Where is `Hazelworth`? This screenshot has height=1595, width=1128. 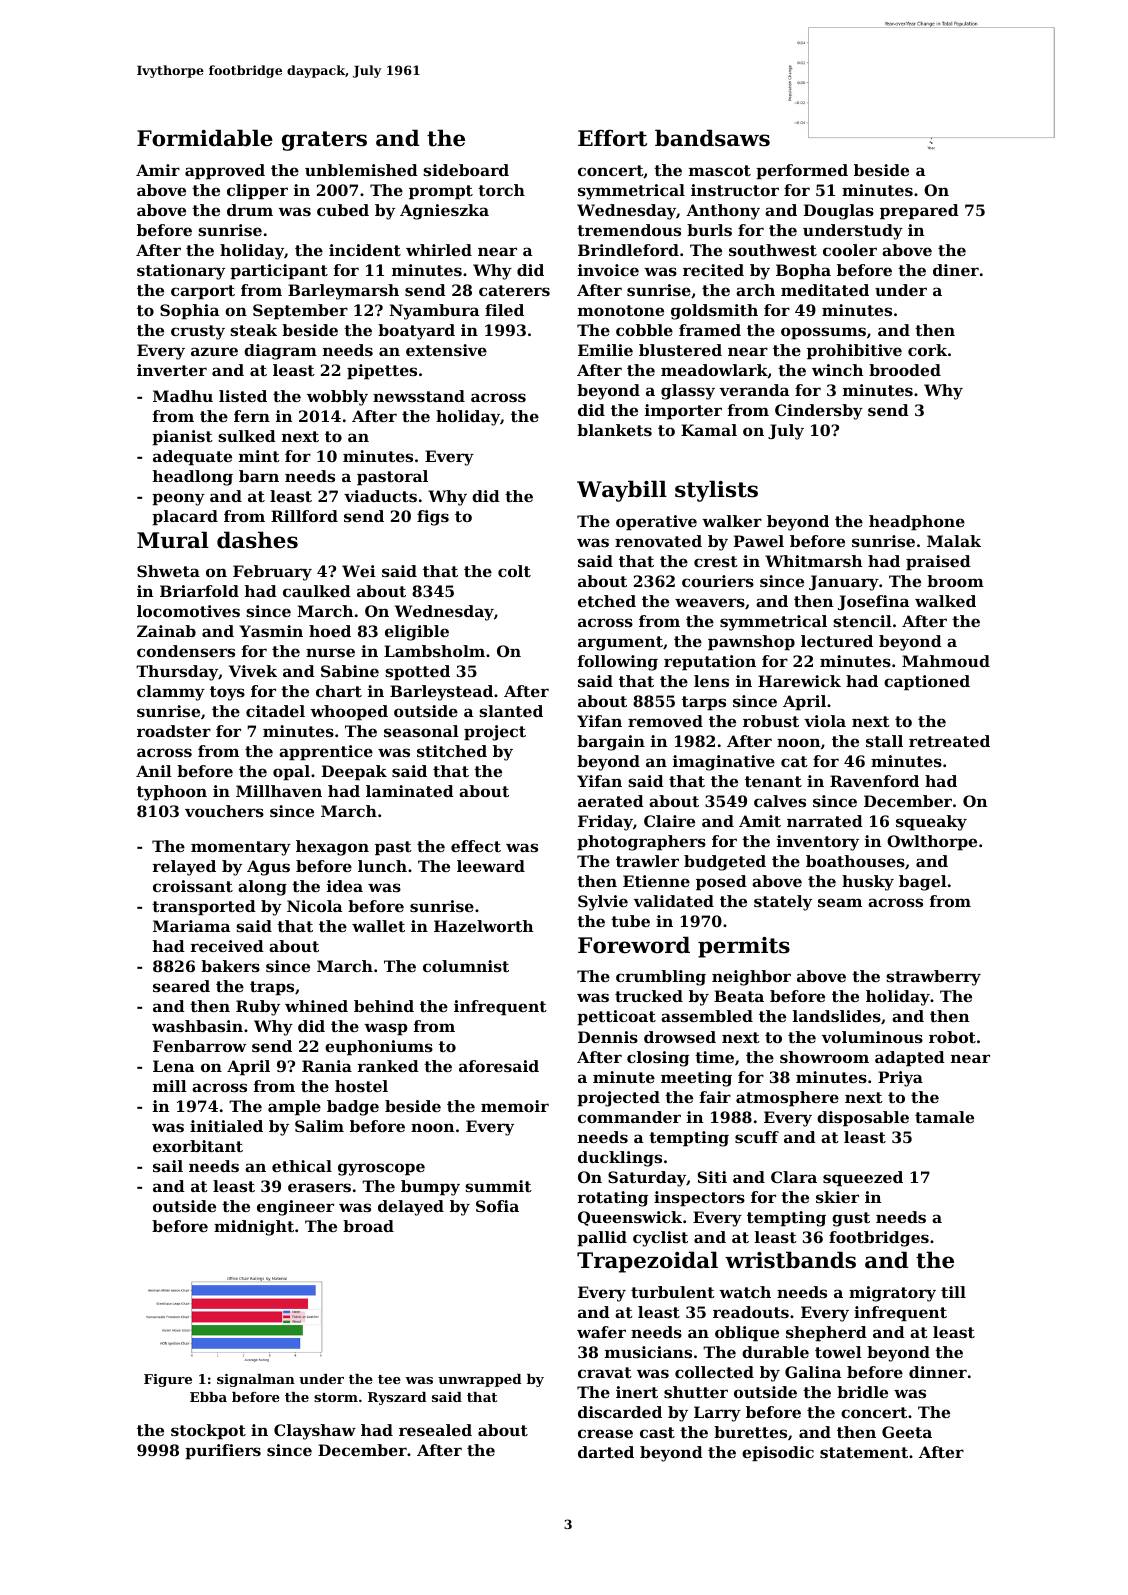
Hazelworth is located at coordinates (483, 926).
